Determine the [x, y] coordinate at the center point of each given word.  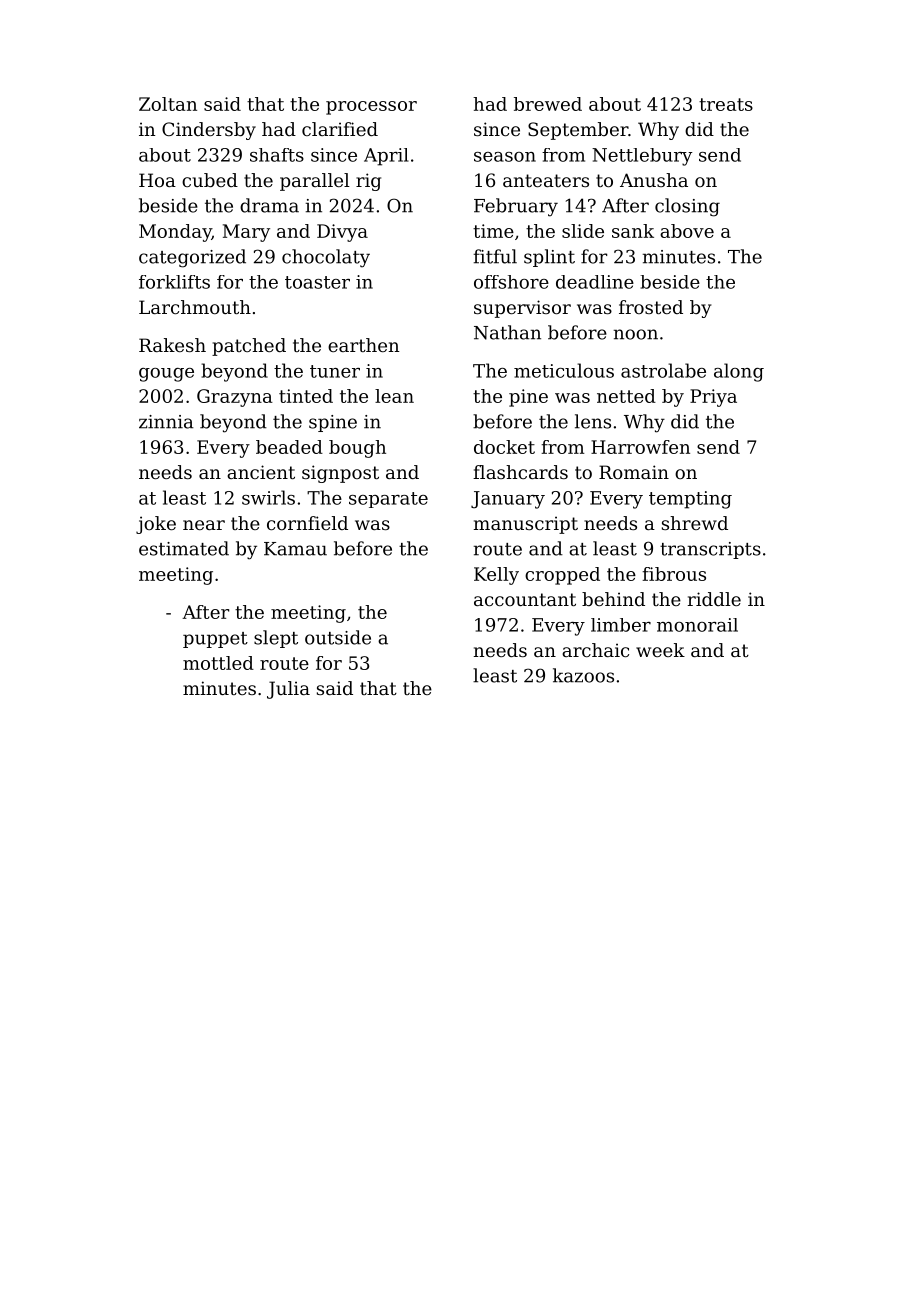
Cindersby [209, 131]
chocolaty [326, 258]
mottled [218, 663]
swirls [268, 497]
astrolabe [663, 370]
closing [687, 207]
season [505, 157]
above [687, 231]
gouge [166, 375]
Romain [634, 472]
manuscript [526, 525]
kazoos [583, 675]
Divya [342, 233]
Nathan [507, 332]
